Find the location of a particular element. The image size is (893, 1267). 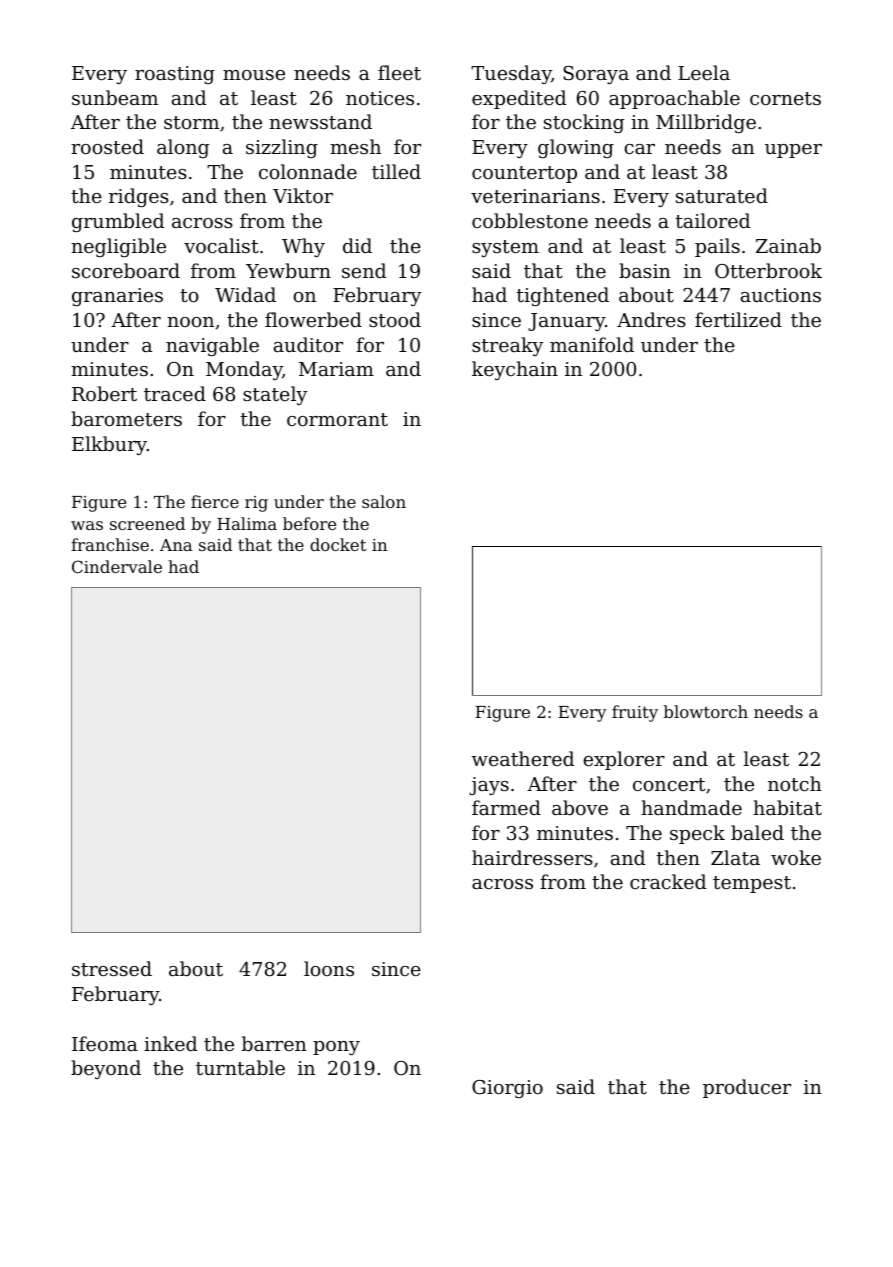

salon is located at coordinates (384, 501).
